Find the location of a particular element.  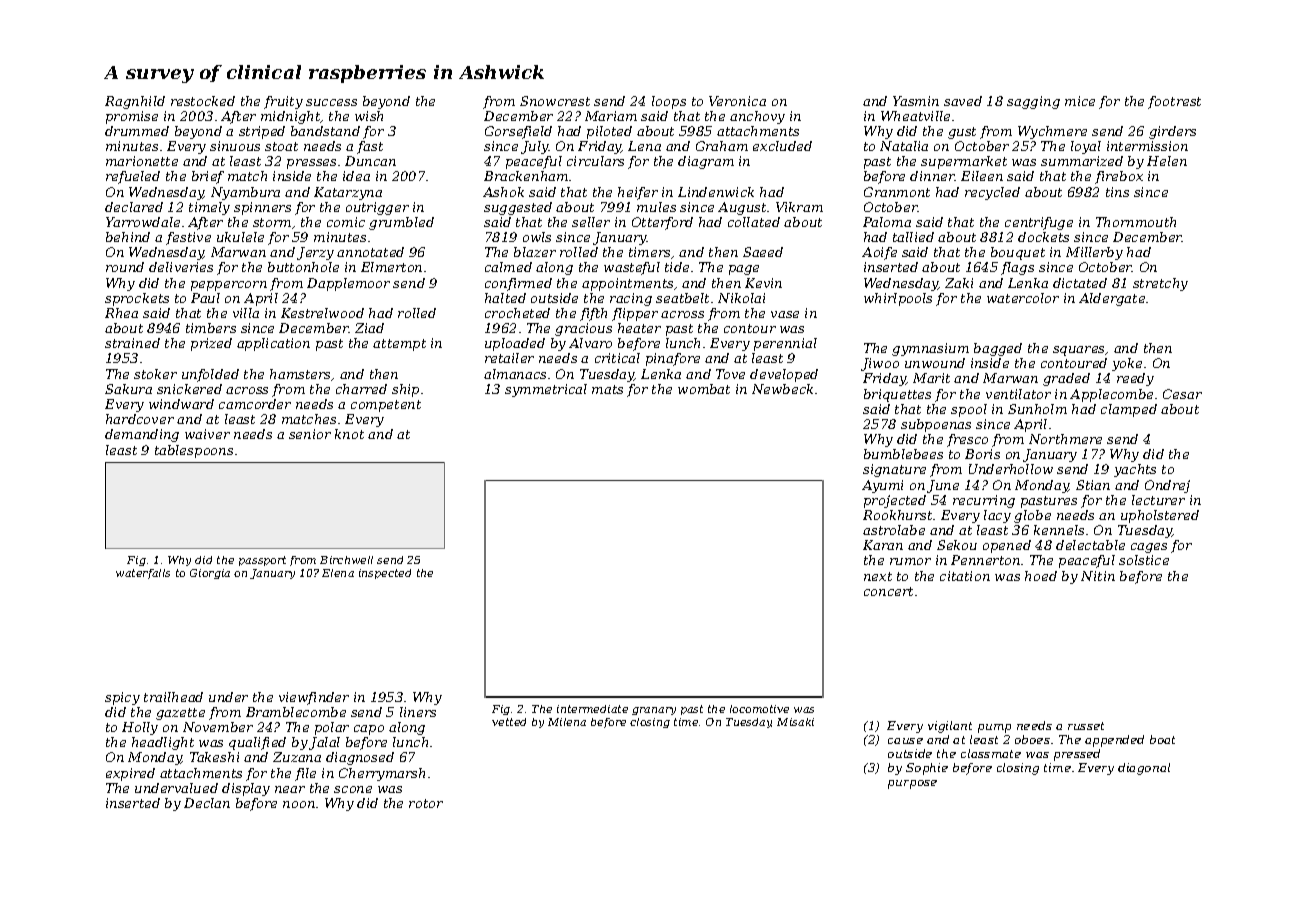

owls is located at coordinates (537, 237).
